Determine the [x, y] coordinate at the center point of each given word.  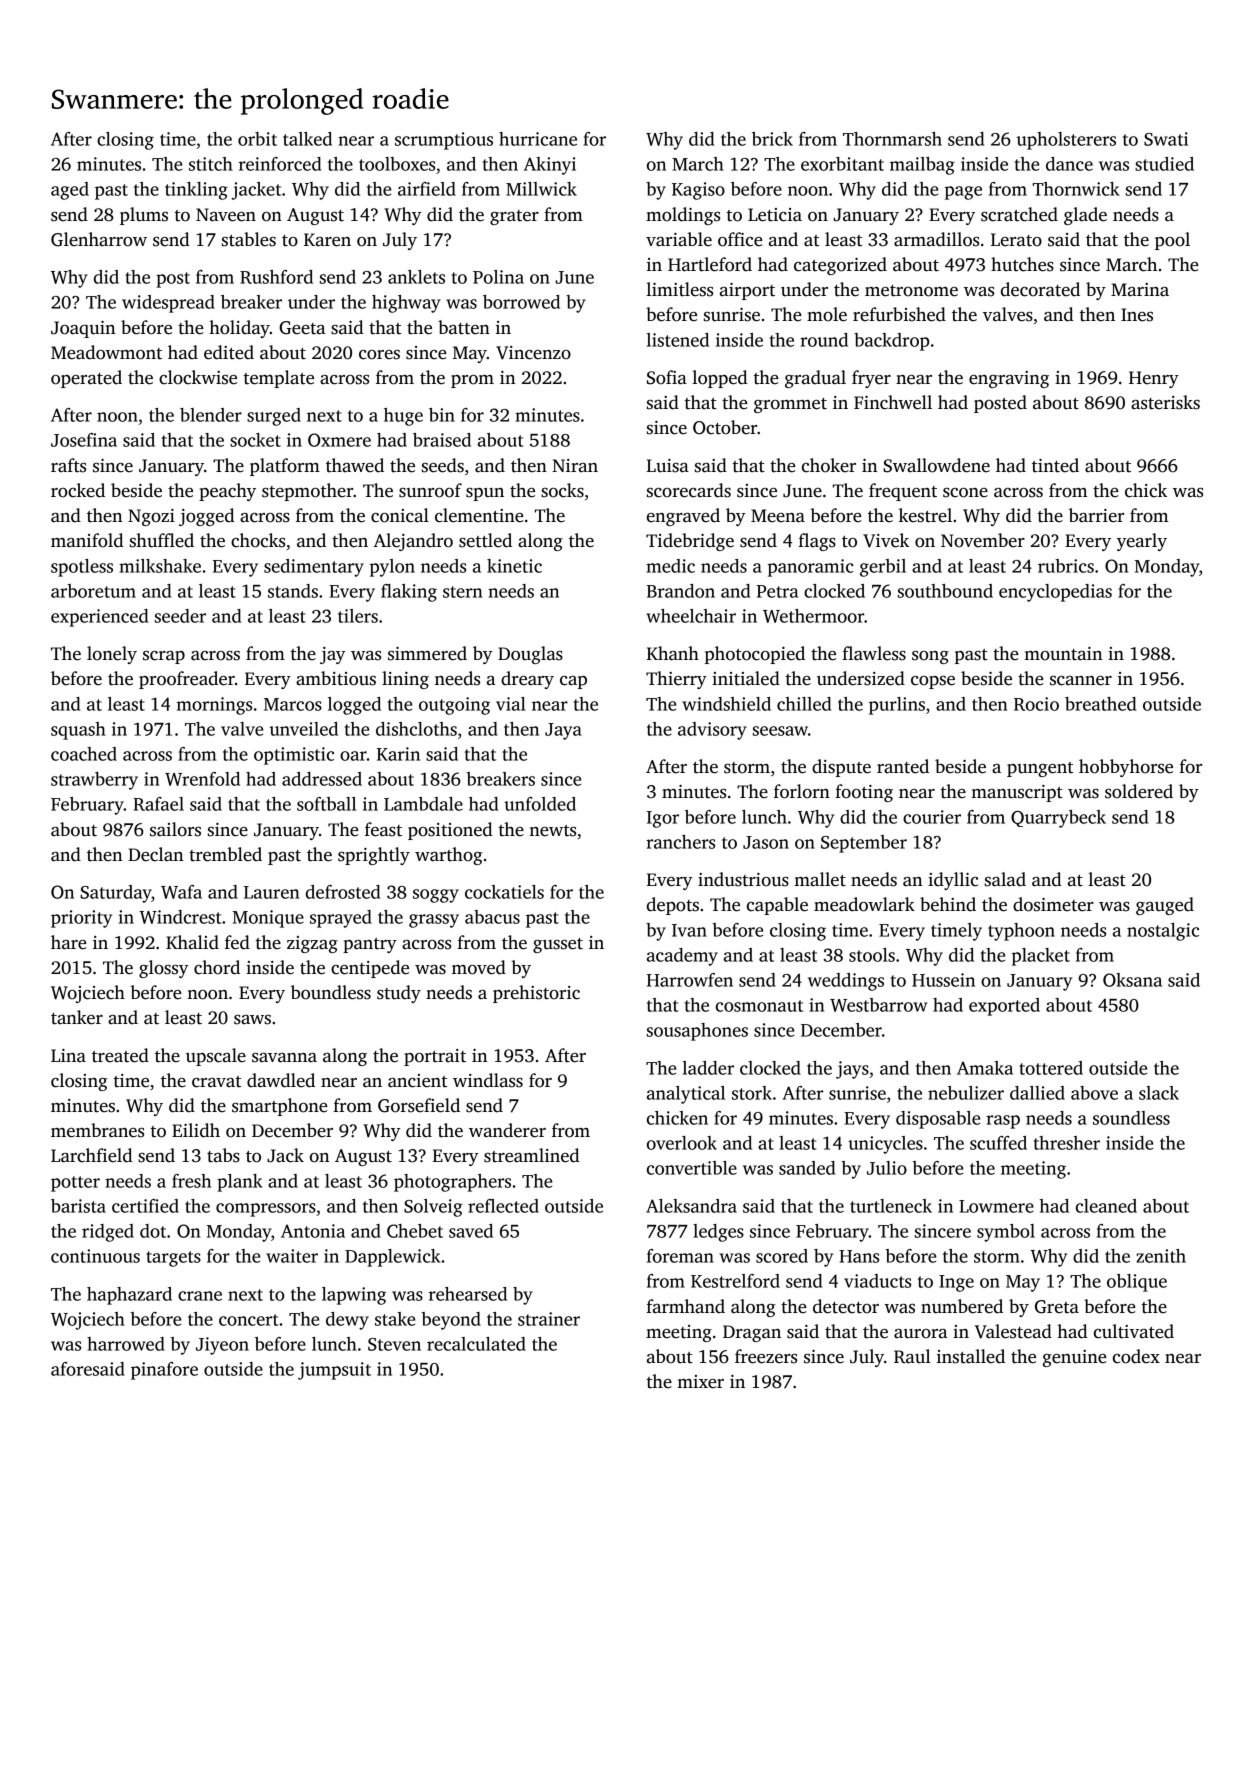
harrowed [126, 1344]
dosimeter [1053, 904]
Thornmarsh [892, 139]
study [399, 994]
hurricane [538, 139]
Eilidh [196, 1130]
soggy [436, 896]
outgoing [454, 706]
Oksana [1132, 980]
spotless [82, 568]
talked [307, 139]
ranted [903, 766]
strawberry [94, 781]
